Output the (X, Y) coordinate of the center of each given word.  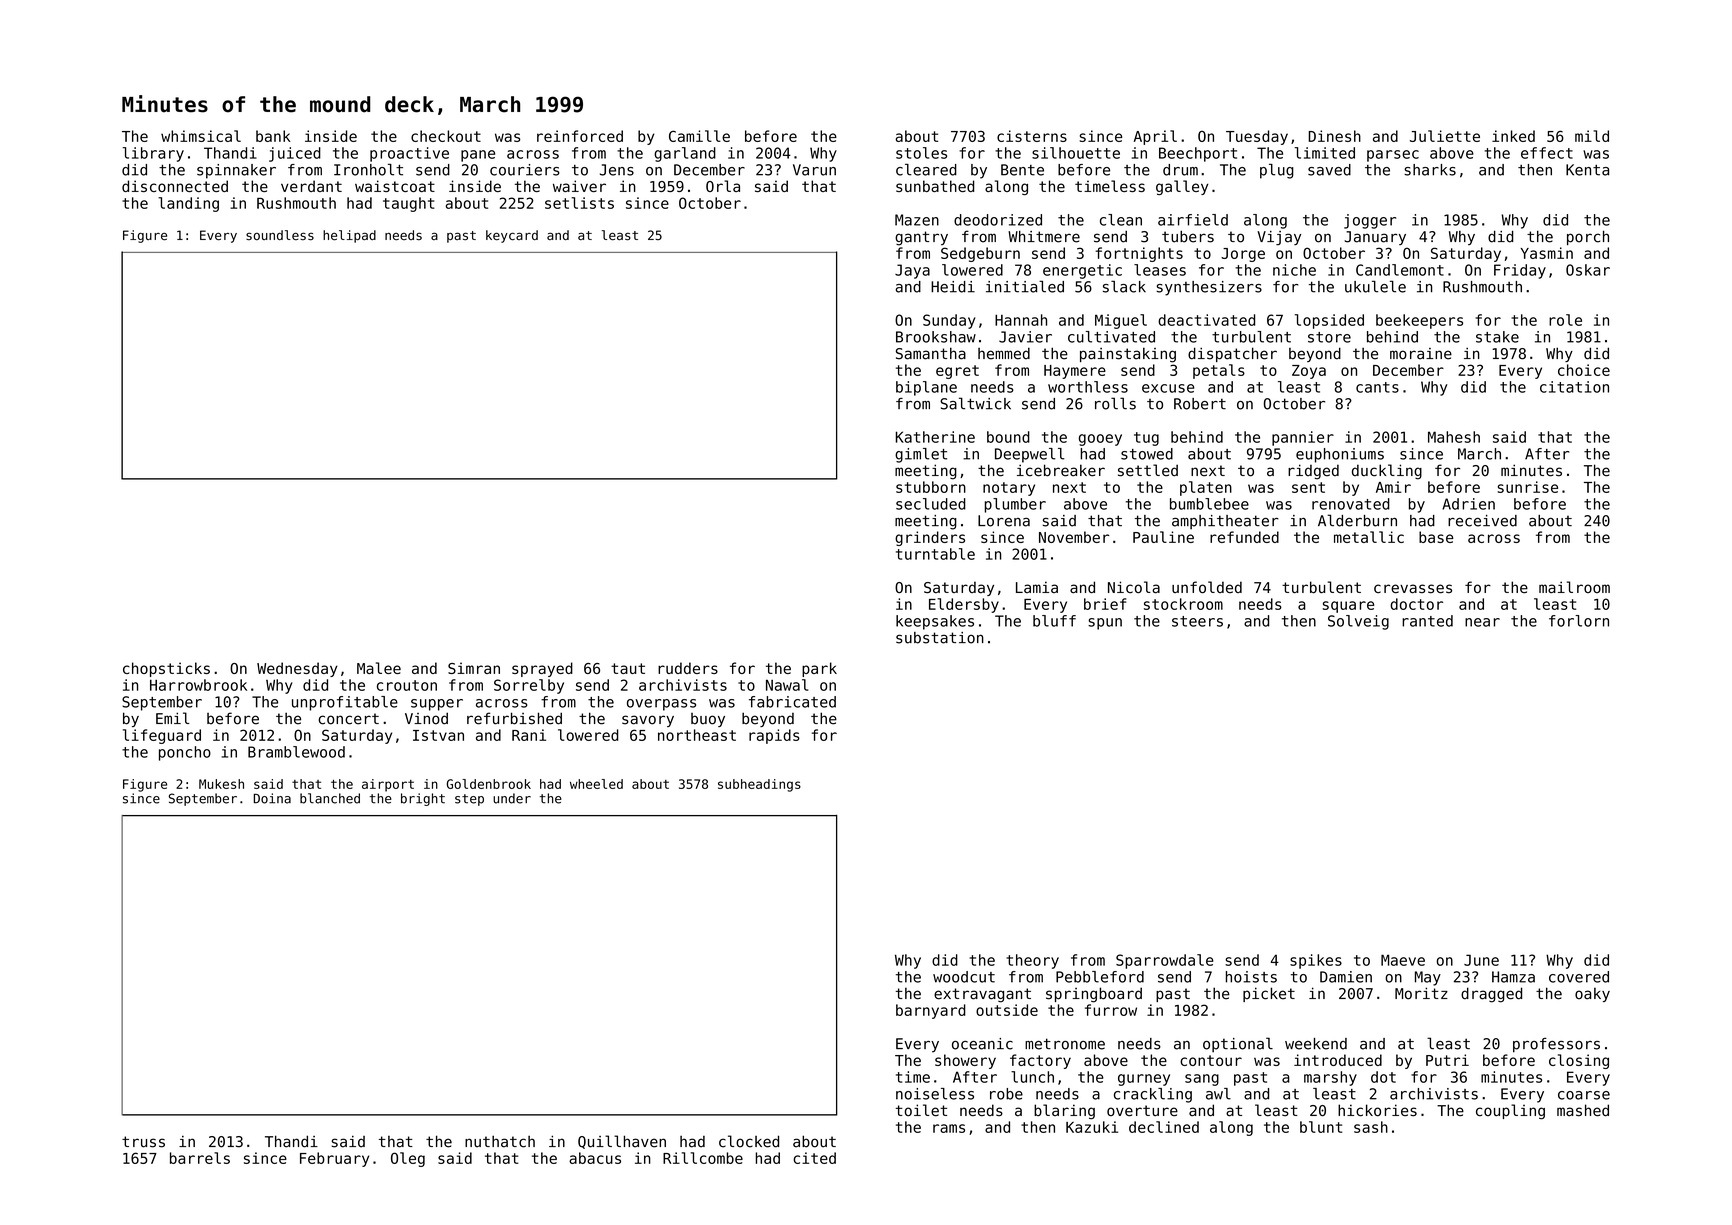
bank (273, 136)
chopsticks (166, 669)
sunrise (1527, 487)
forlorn (1579, 621)
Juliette (1445, 136)
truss (143, 1142)
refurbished (514, 718)
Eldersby (964, 605)
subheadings (759, 785)
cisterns (1032, 136)
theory (1032, 961)
